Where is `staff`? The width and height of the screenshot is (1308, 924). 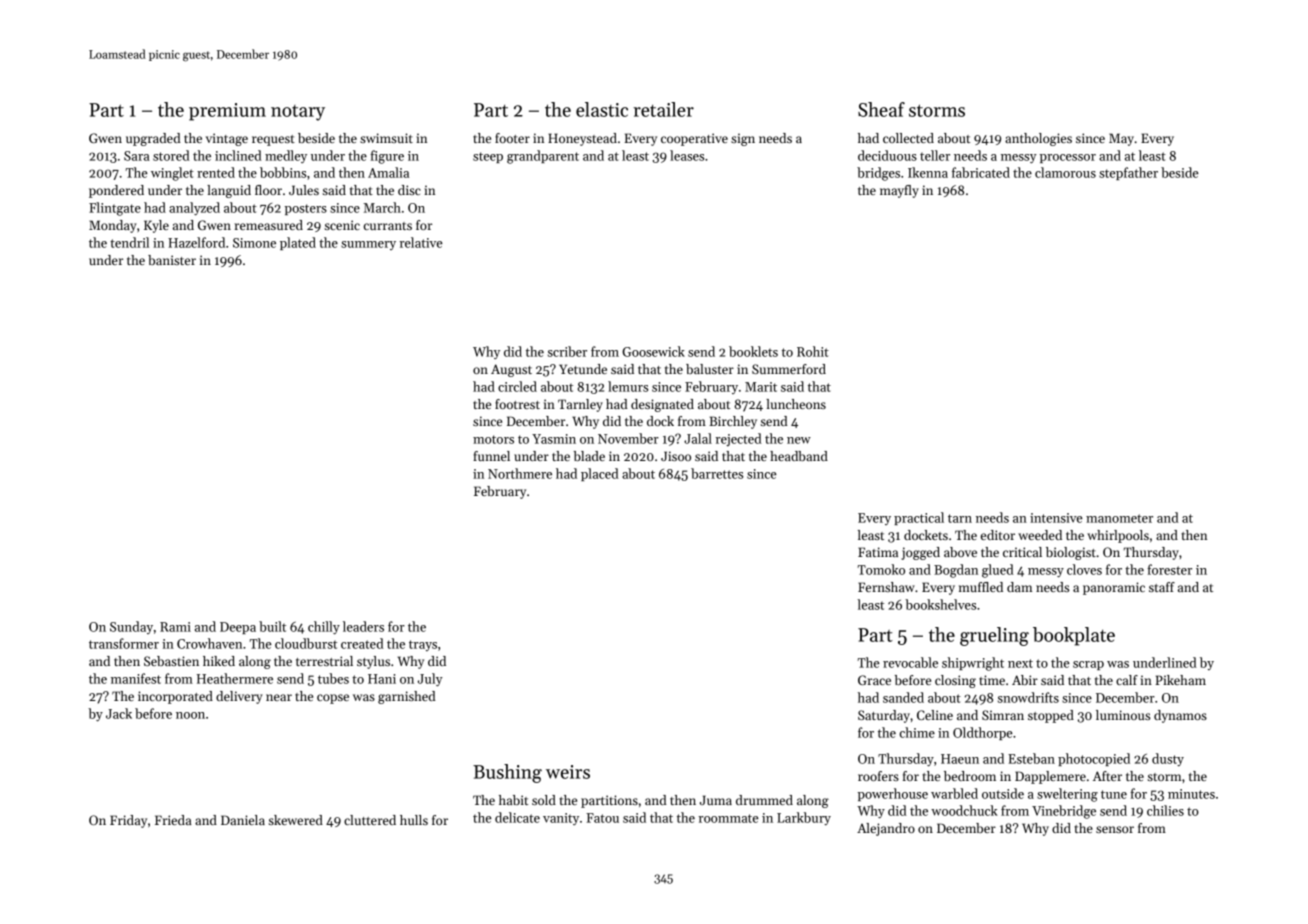 staff is located at coordinates (1162, 587).
